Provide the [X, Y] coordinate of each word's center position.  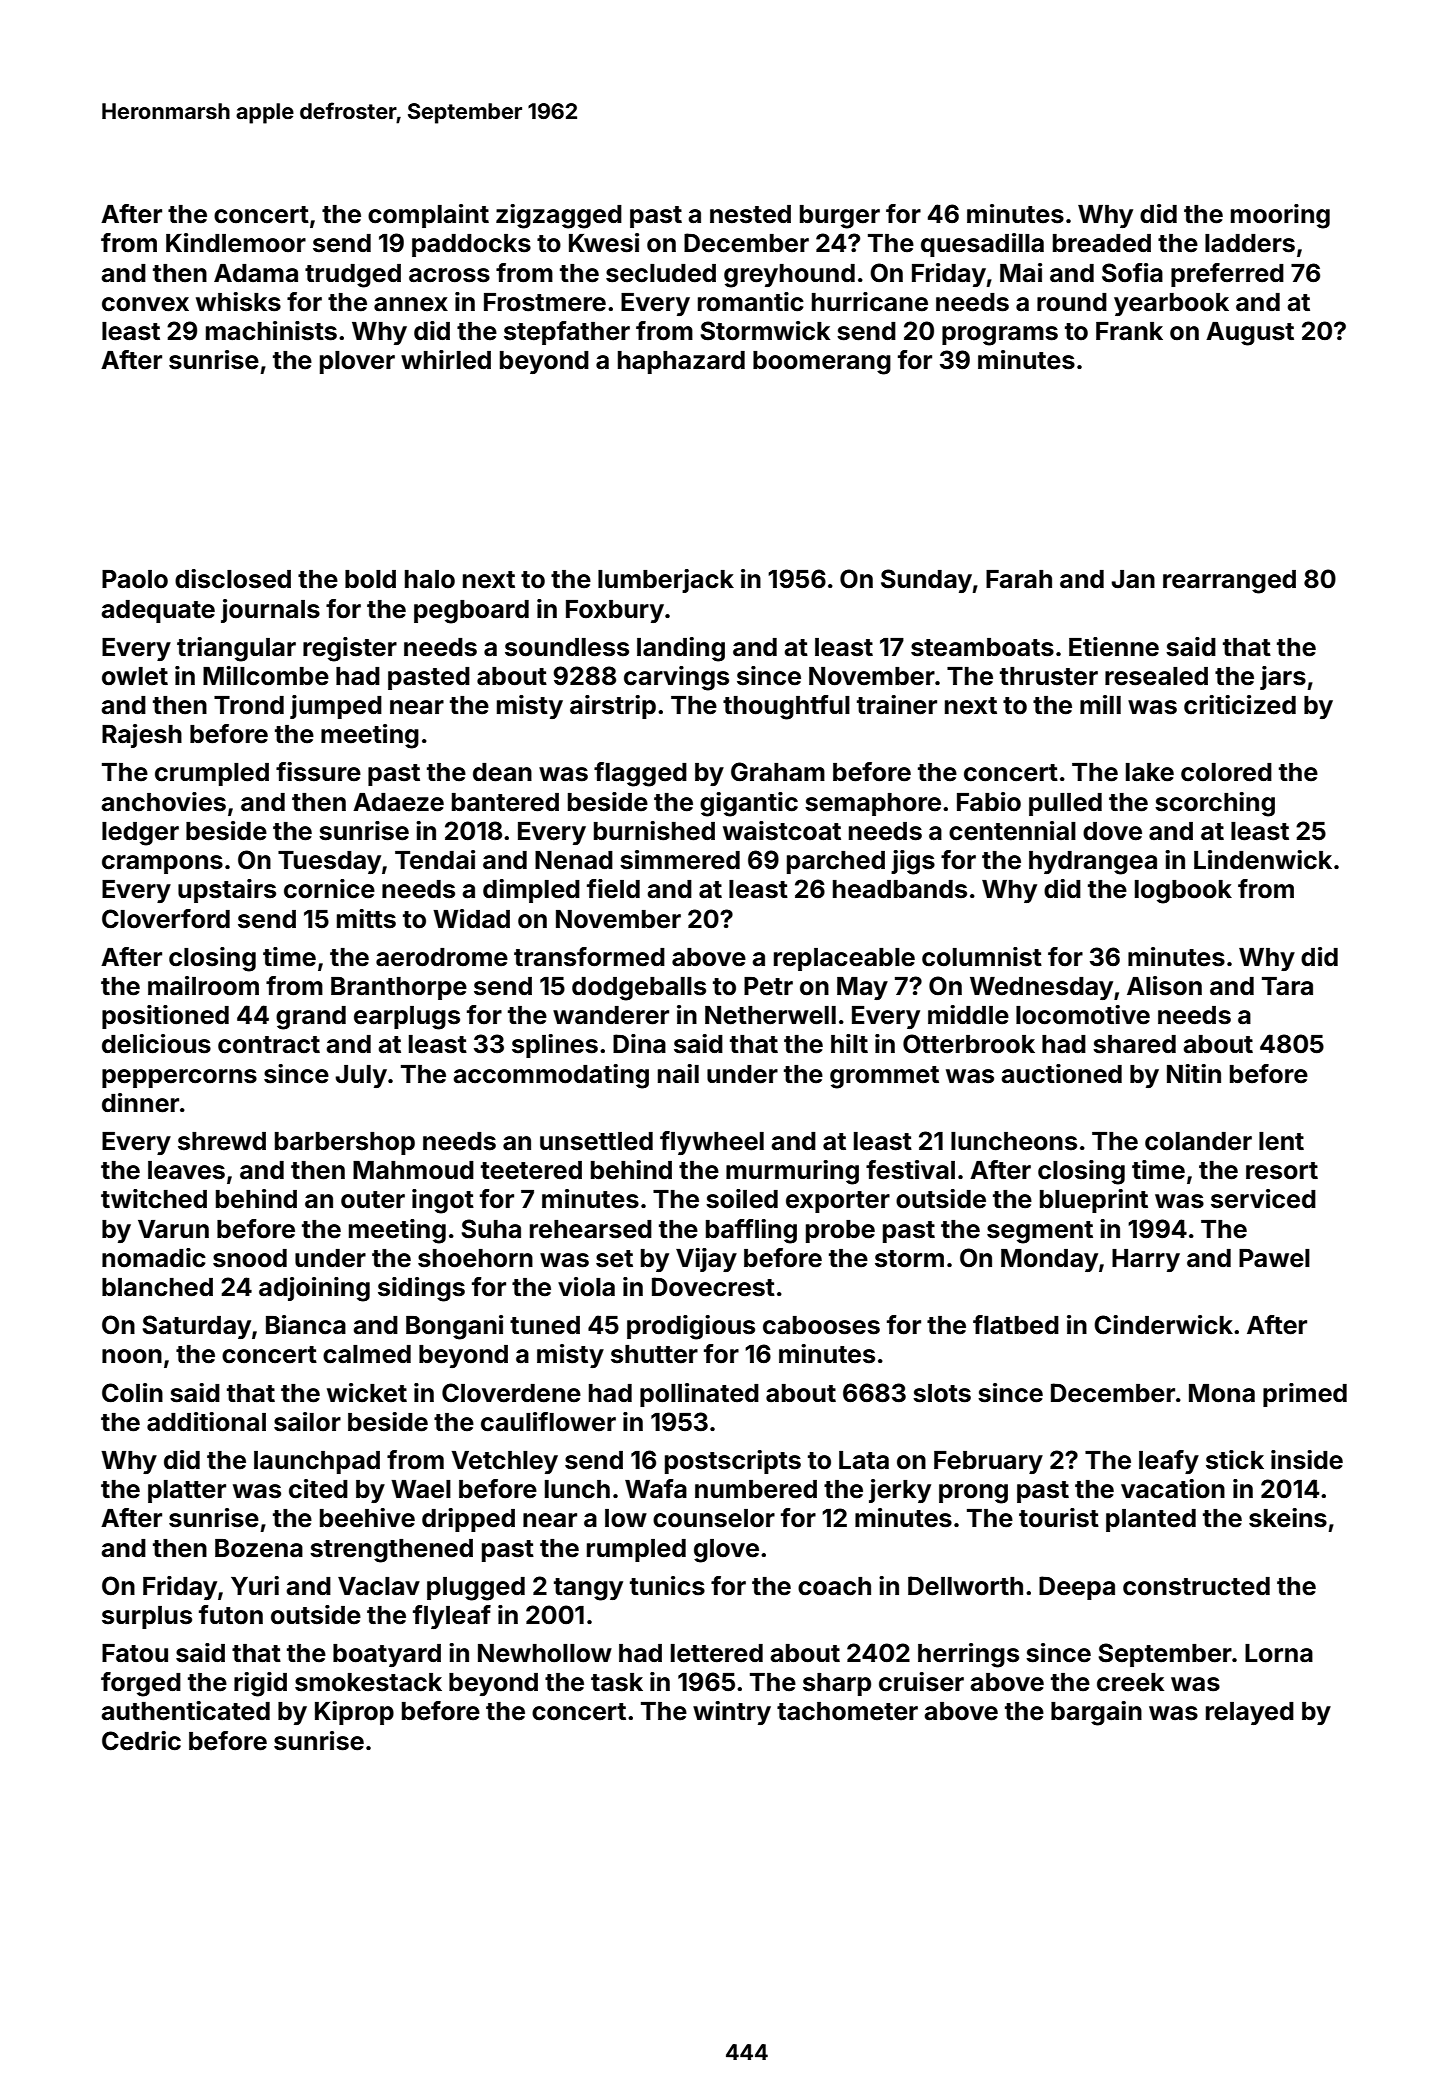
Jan [1133, 579]
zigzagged [559, 216]
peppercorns [179, 1078]
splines [555, 1046]
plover [357, 362]
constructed [1196, 1586]
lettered [717, 1653]
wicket [367, 1393]
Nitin [1194, 1073]
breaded [1102, 243]
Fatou [135, 1653]
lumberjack [666, 581]
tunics [667, 1586]
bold [370, 579]
